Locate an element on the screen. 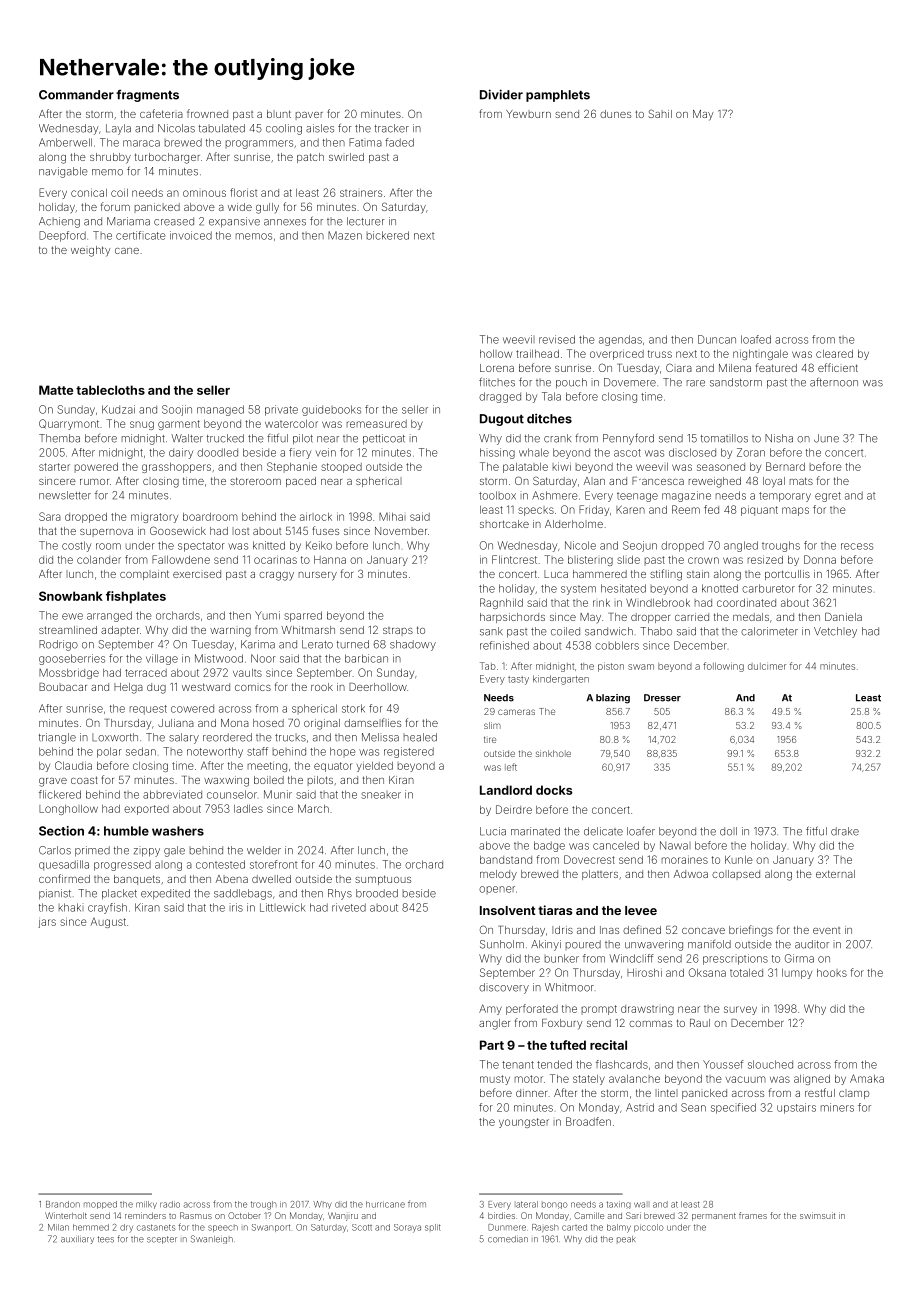 The width and height of the screenshot is (924, 1308). palatable is located at coordinates (525, 468).
